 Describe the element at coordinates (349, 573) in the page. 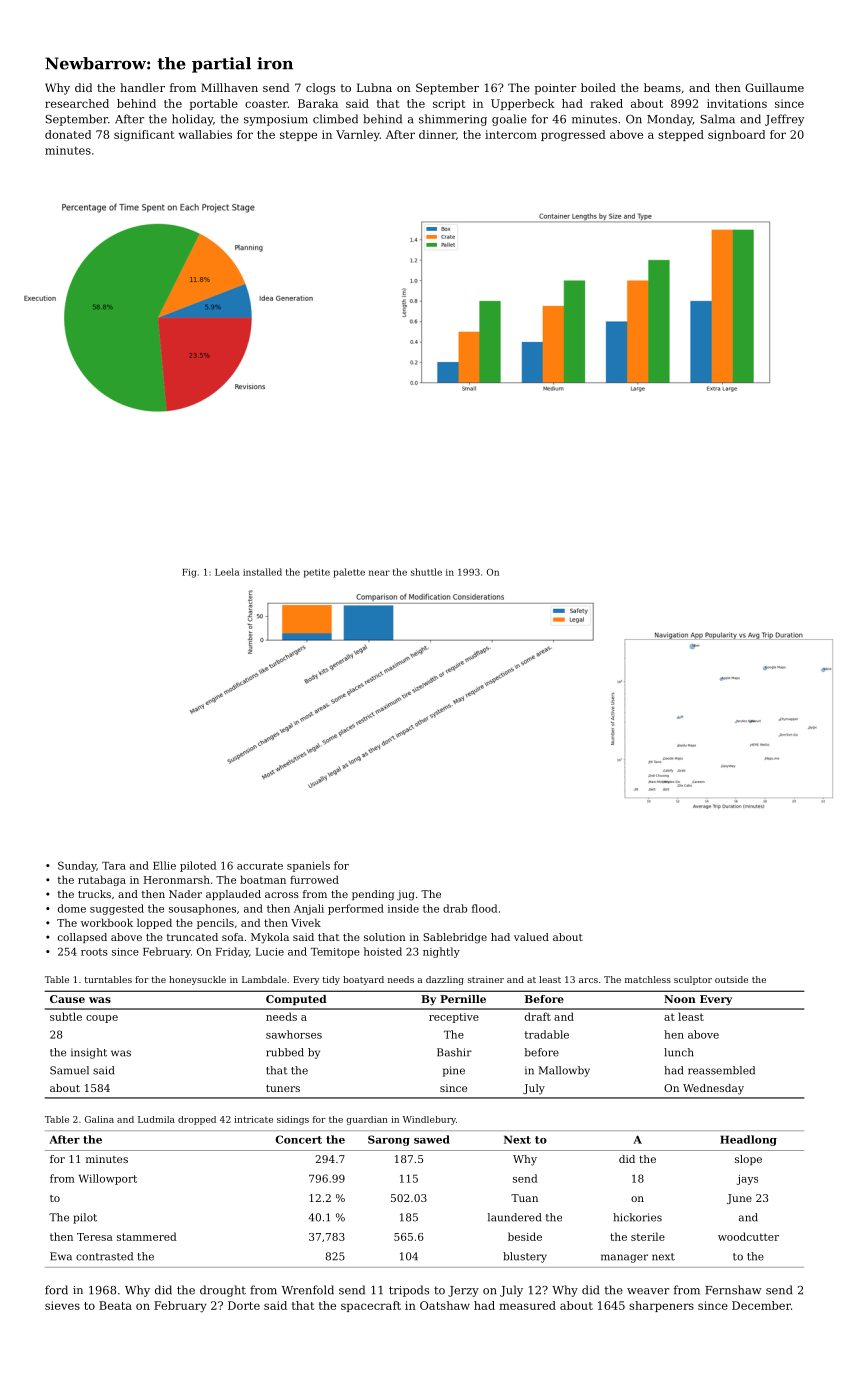

I see `palette` at that location.
